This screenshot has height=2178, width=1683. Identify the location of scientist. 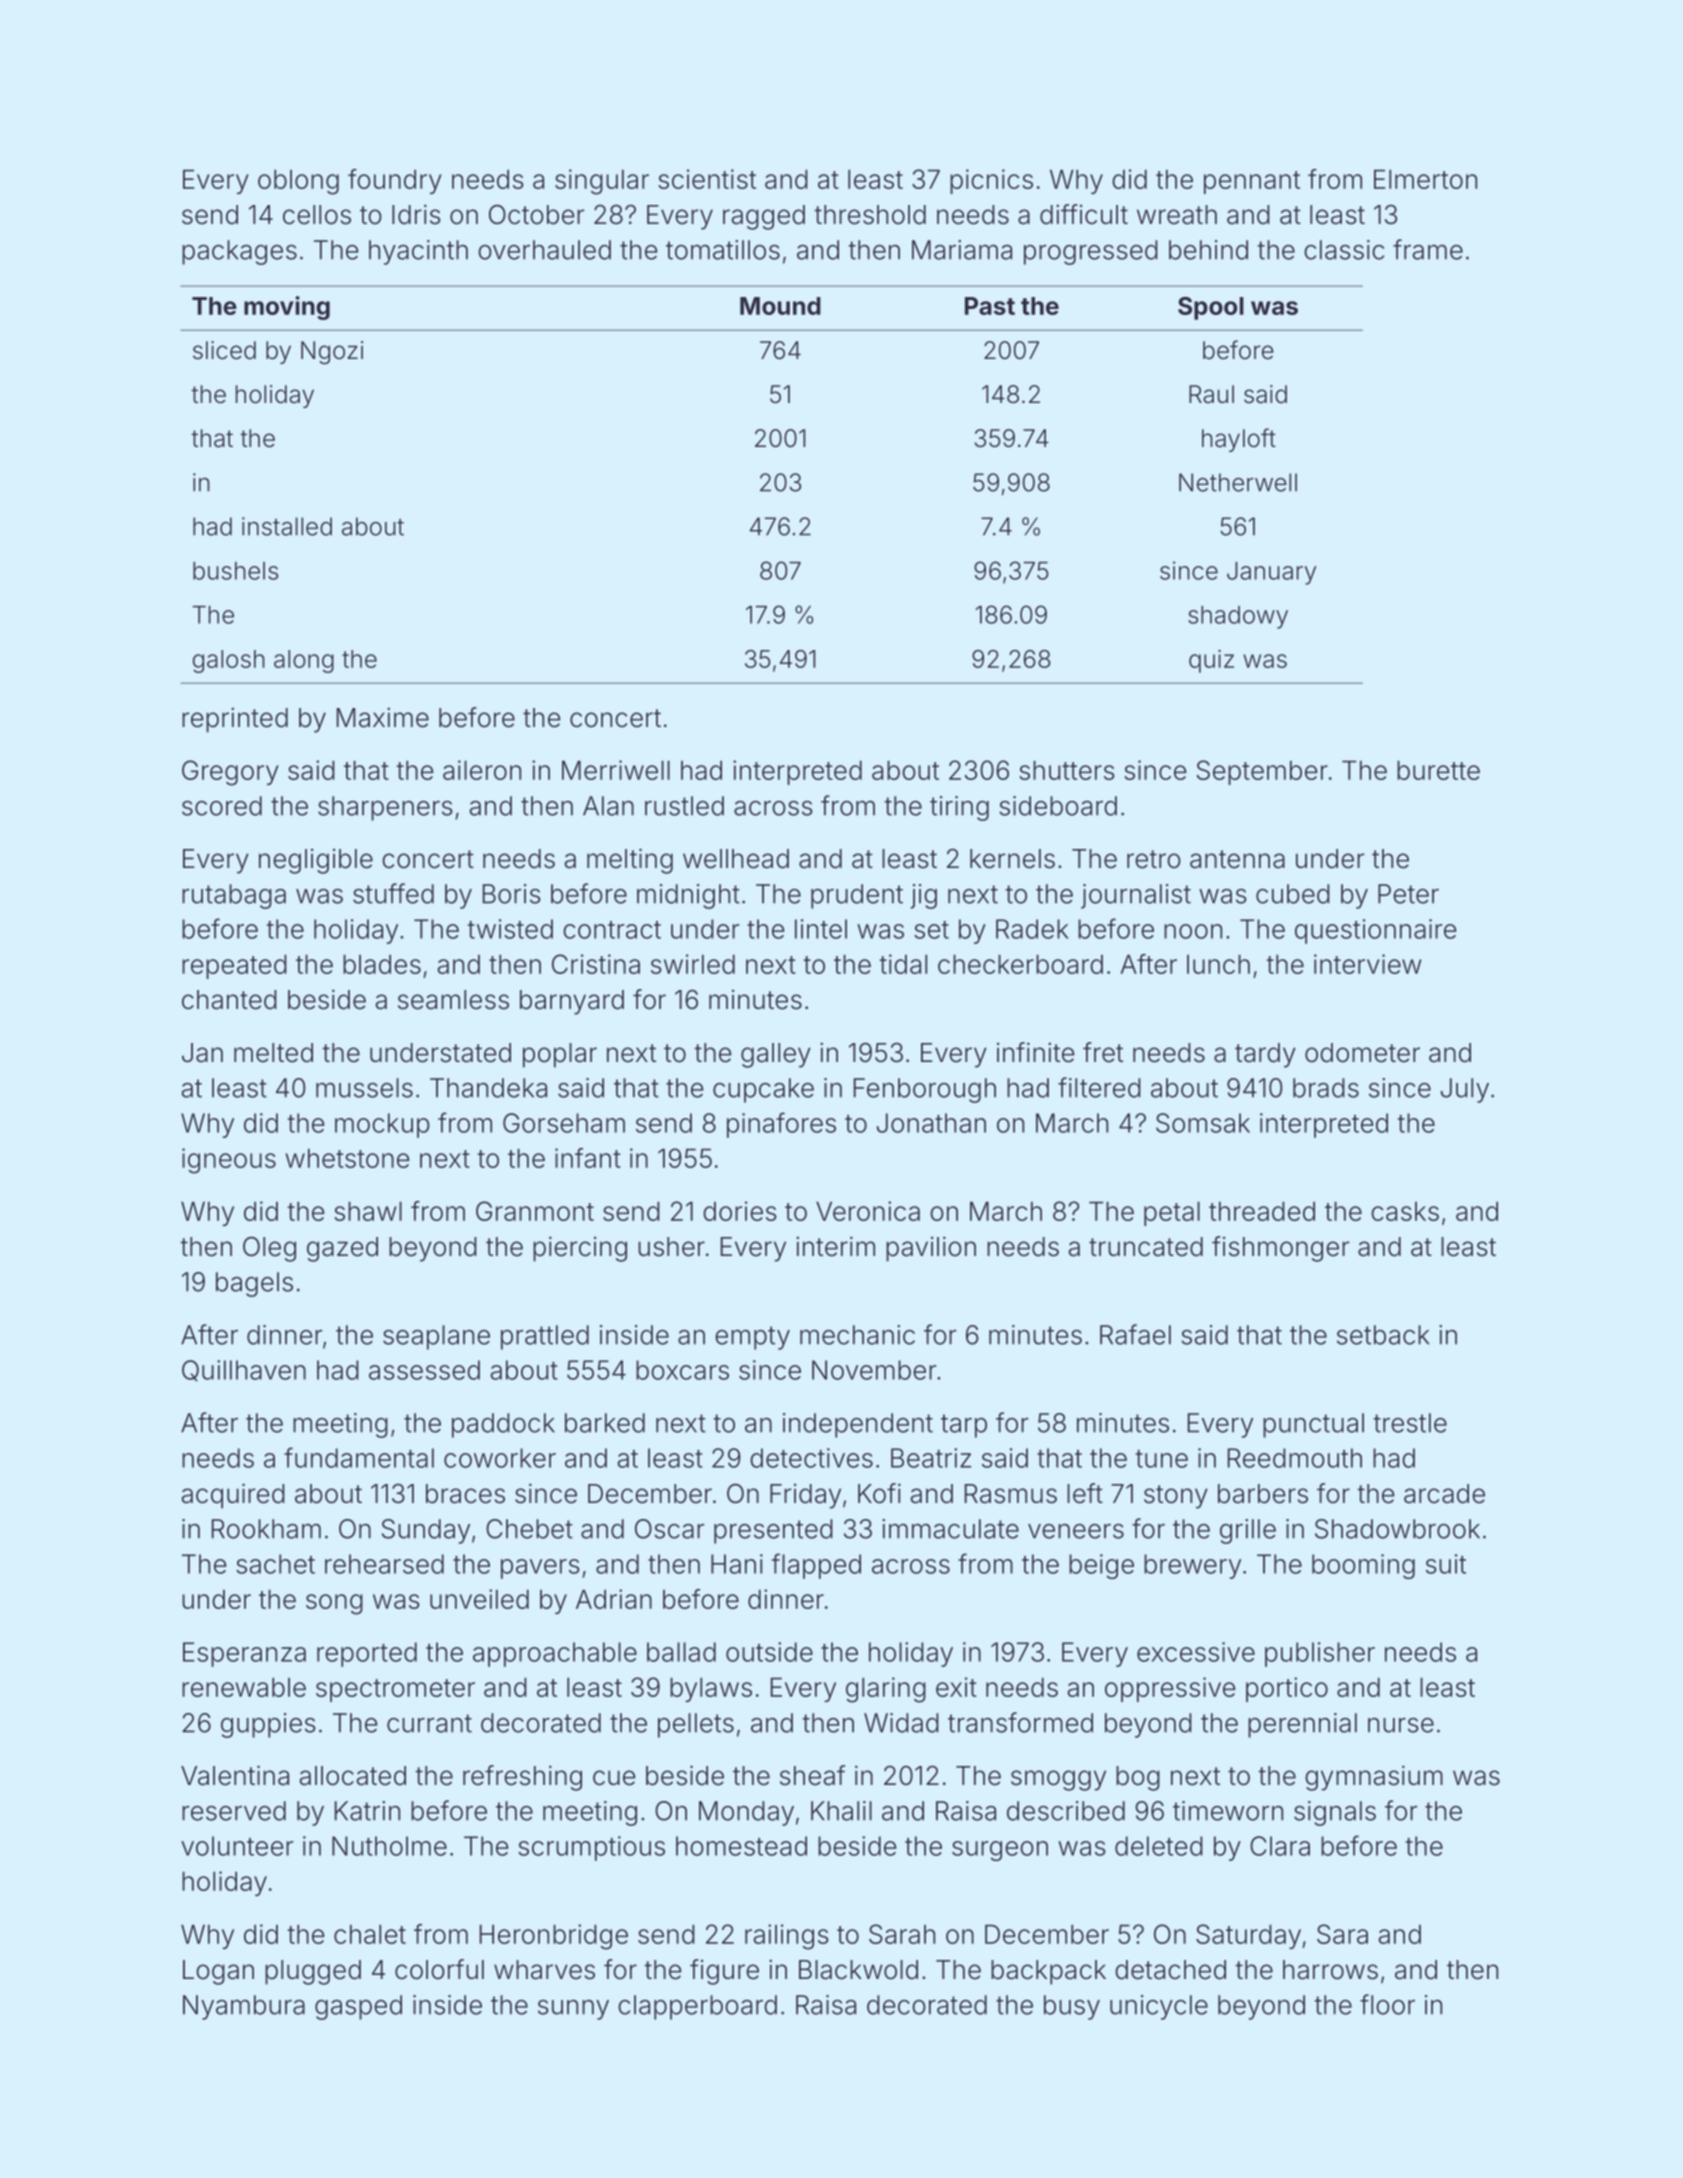
(707, 179).
